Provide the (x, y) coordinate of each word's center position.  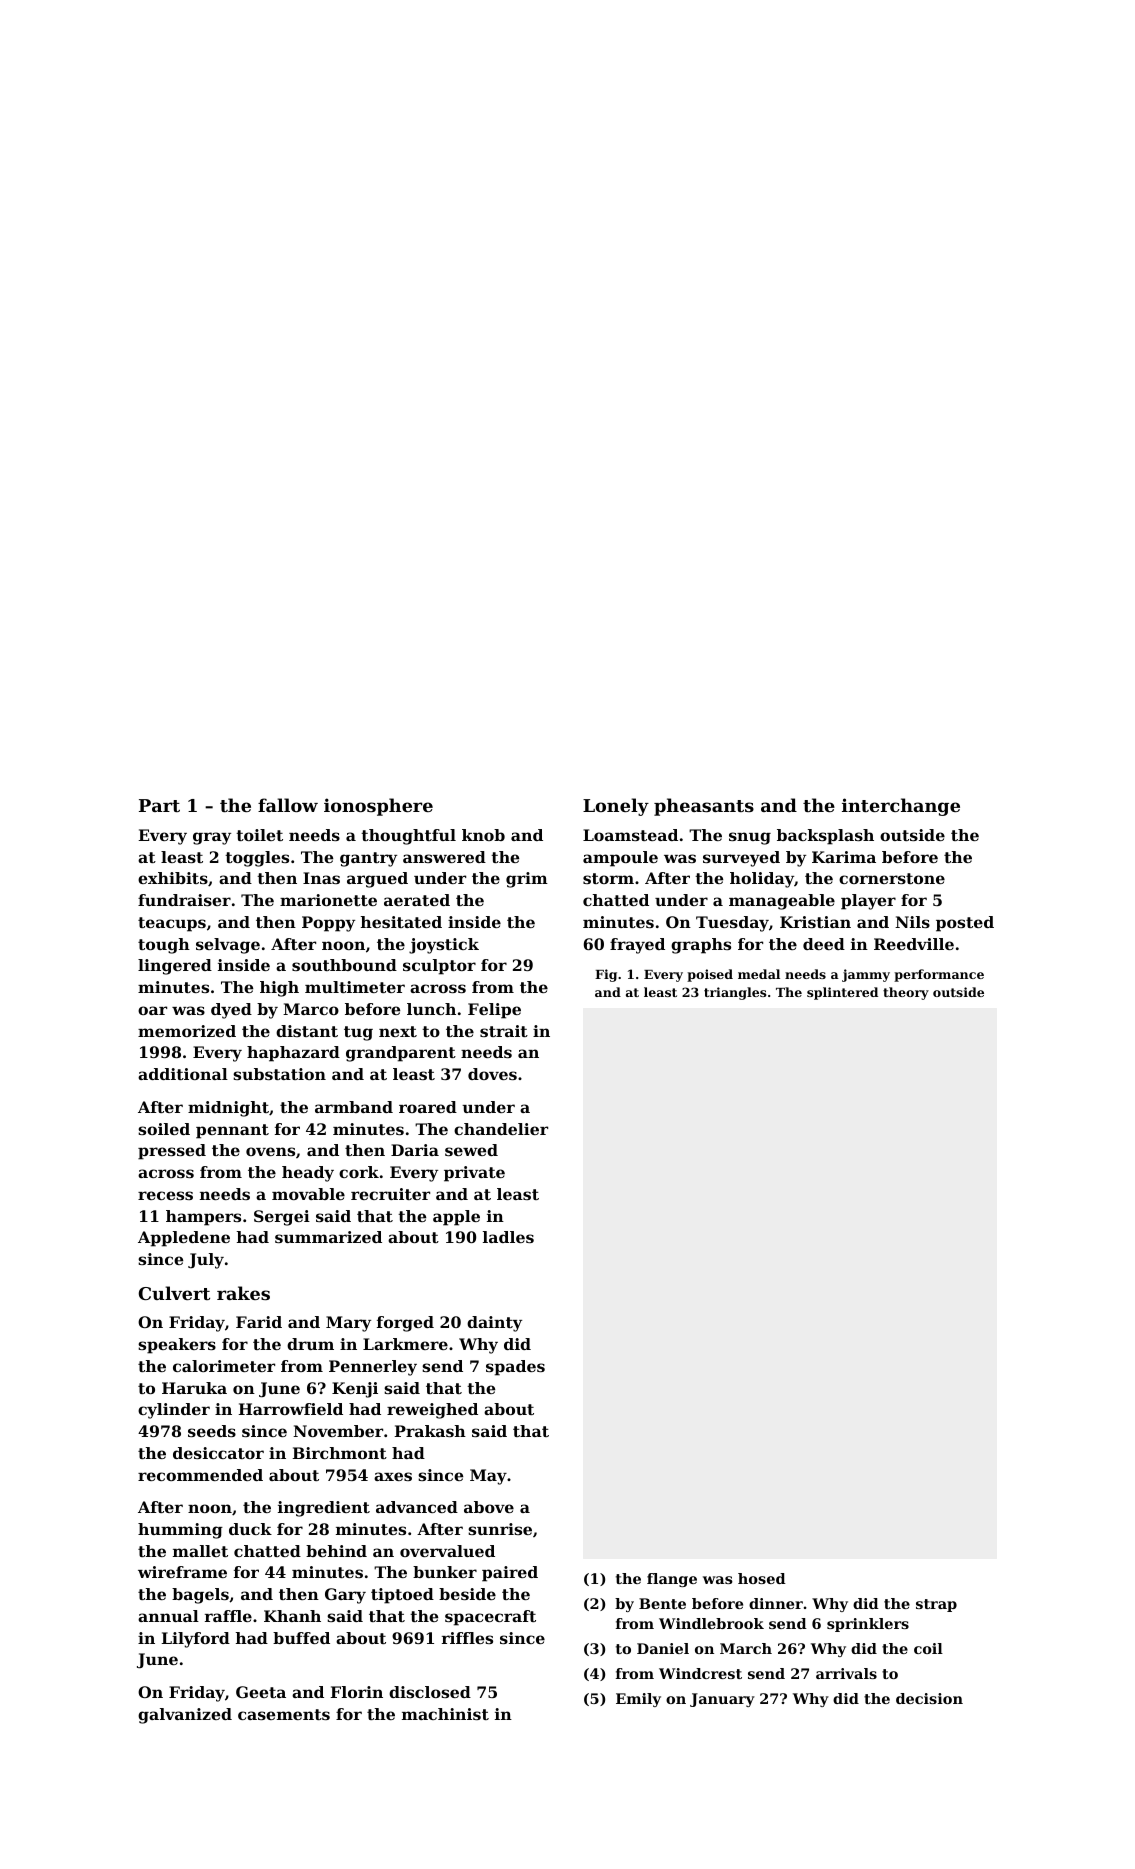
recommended (200, 1475)
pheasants (704, 807)
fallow (288, 805)
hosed (762, 1578)
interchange (901, 807)
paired (510, 1574)
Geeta (261, 1692)
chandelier (501, 1129)
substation (279, 1074)
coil (928, 1648)
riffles (467, 1638)
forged (405, 1324)
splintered (842, 993)
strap (936, 1605)
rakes (243, 1293)
